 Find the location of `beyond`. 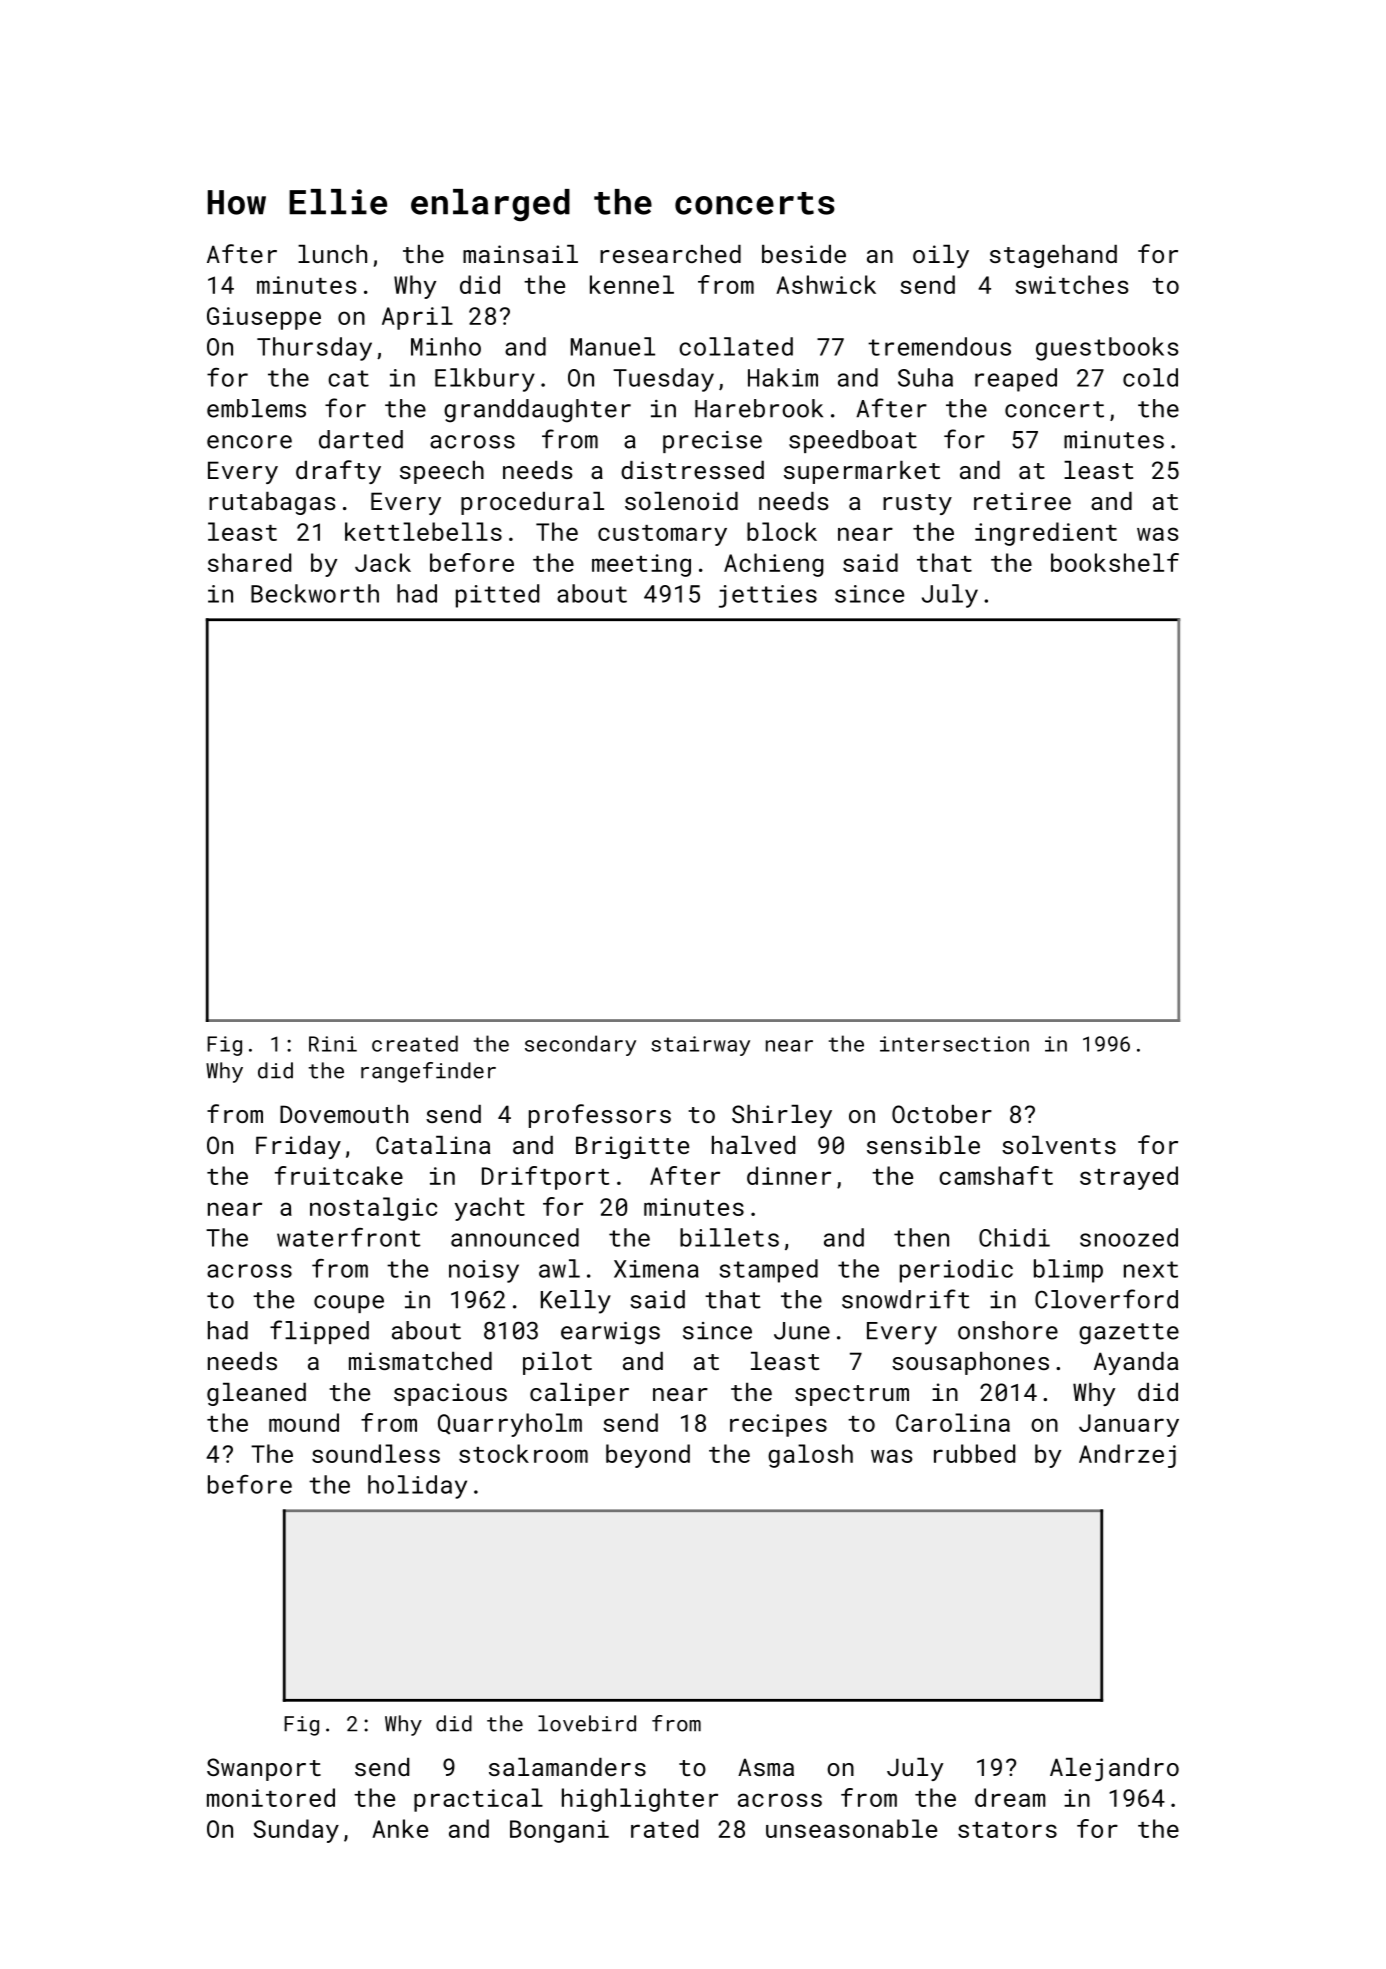

beyond is located at coordinates (648, 1456).
